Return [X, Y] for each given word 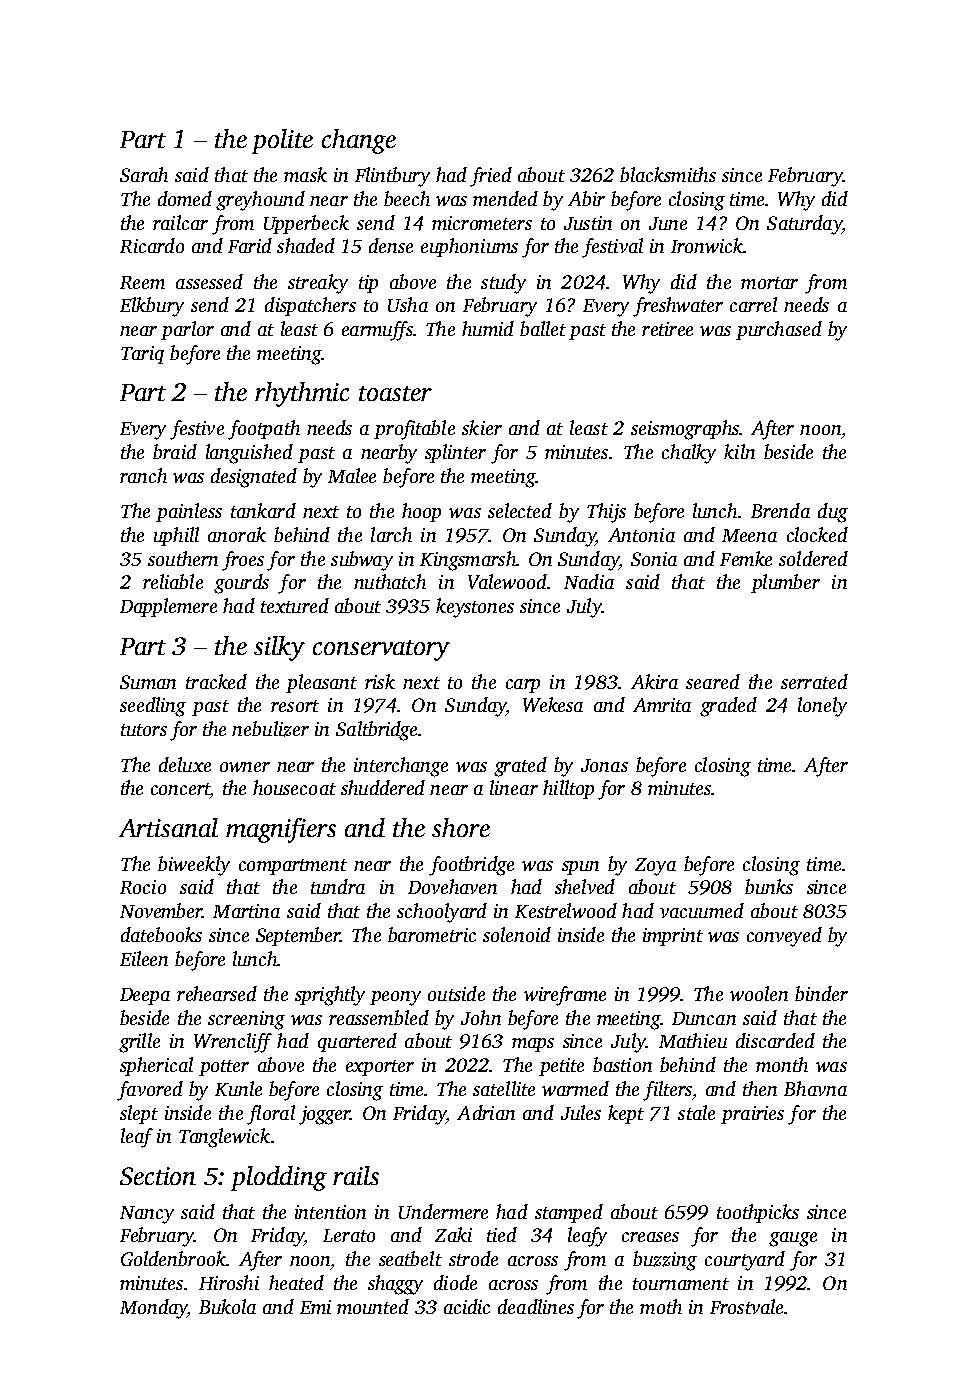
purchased [779, 330]
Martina [246, 911]
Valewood [507, 581]
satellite [504, 1088]
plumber [785, 583]
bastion [622, 1064]
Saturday [804, 225]
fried [491, 177]
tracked [216, 681]
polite [282, 141]
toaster [395, 393]
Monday [153, 1309]
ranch [143, 475]
